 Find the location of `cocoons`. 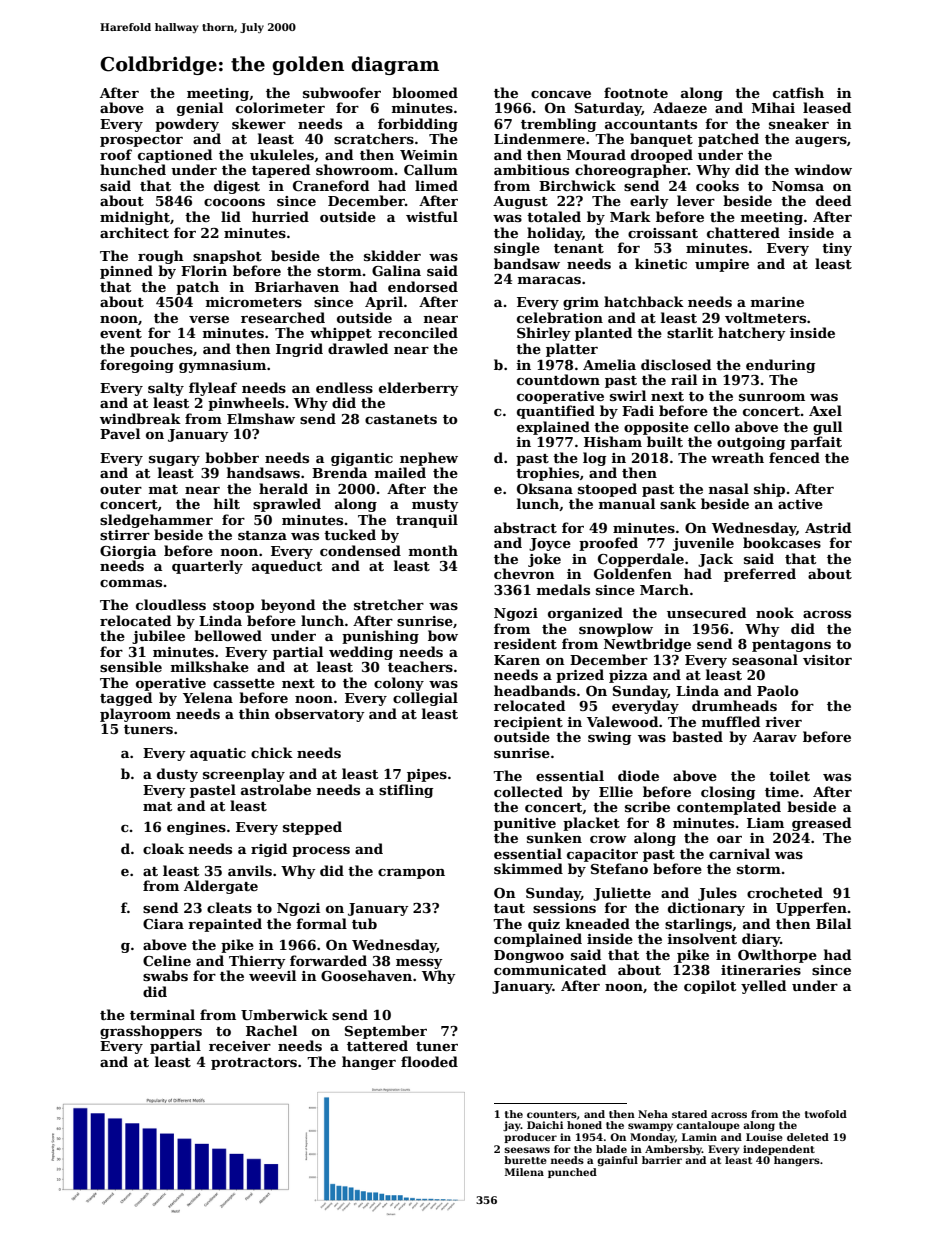

cocoons is located at coordinates (234, 202).
